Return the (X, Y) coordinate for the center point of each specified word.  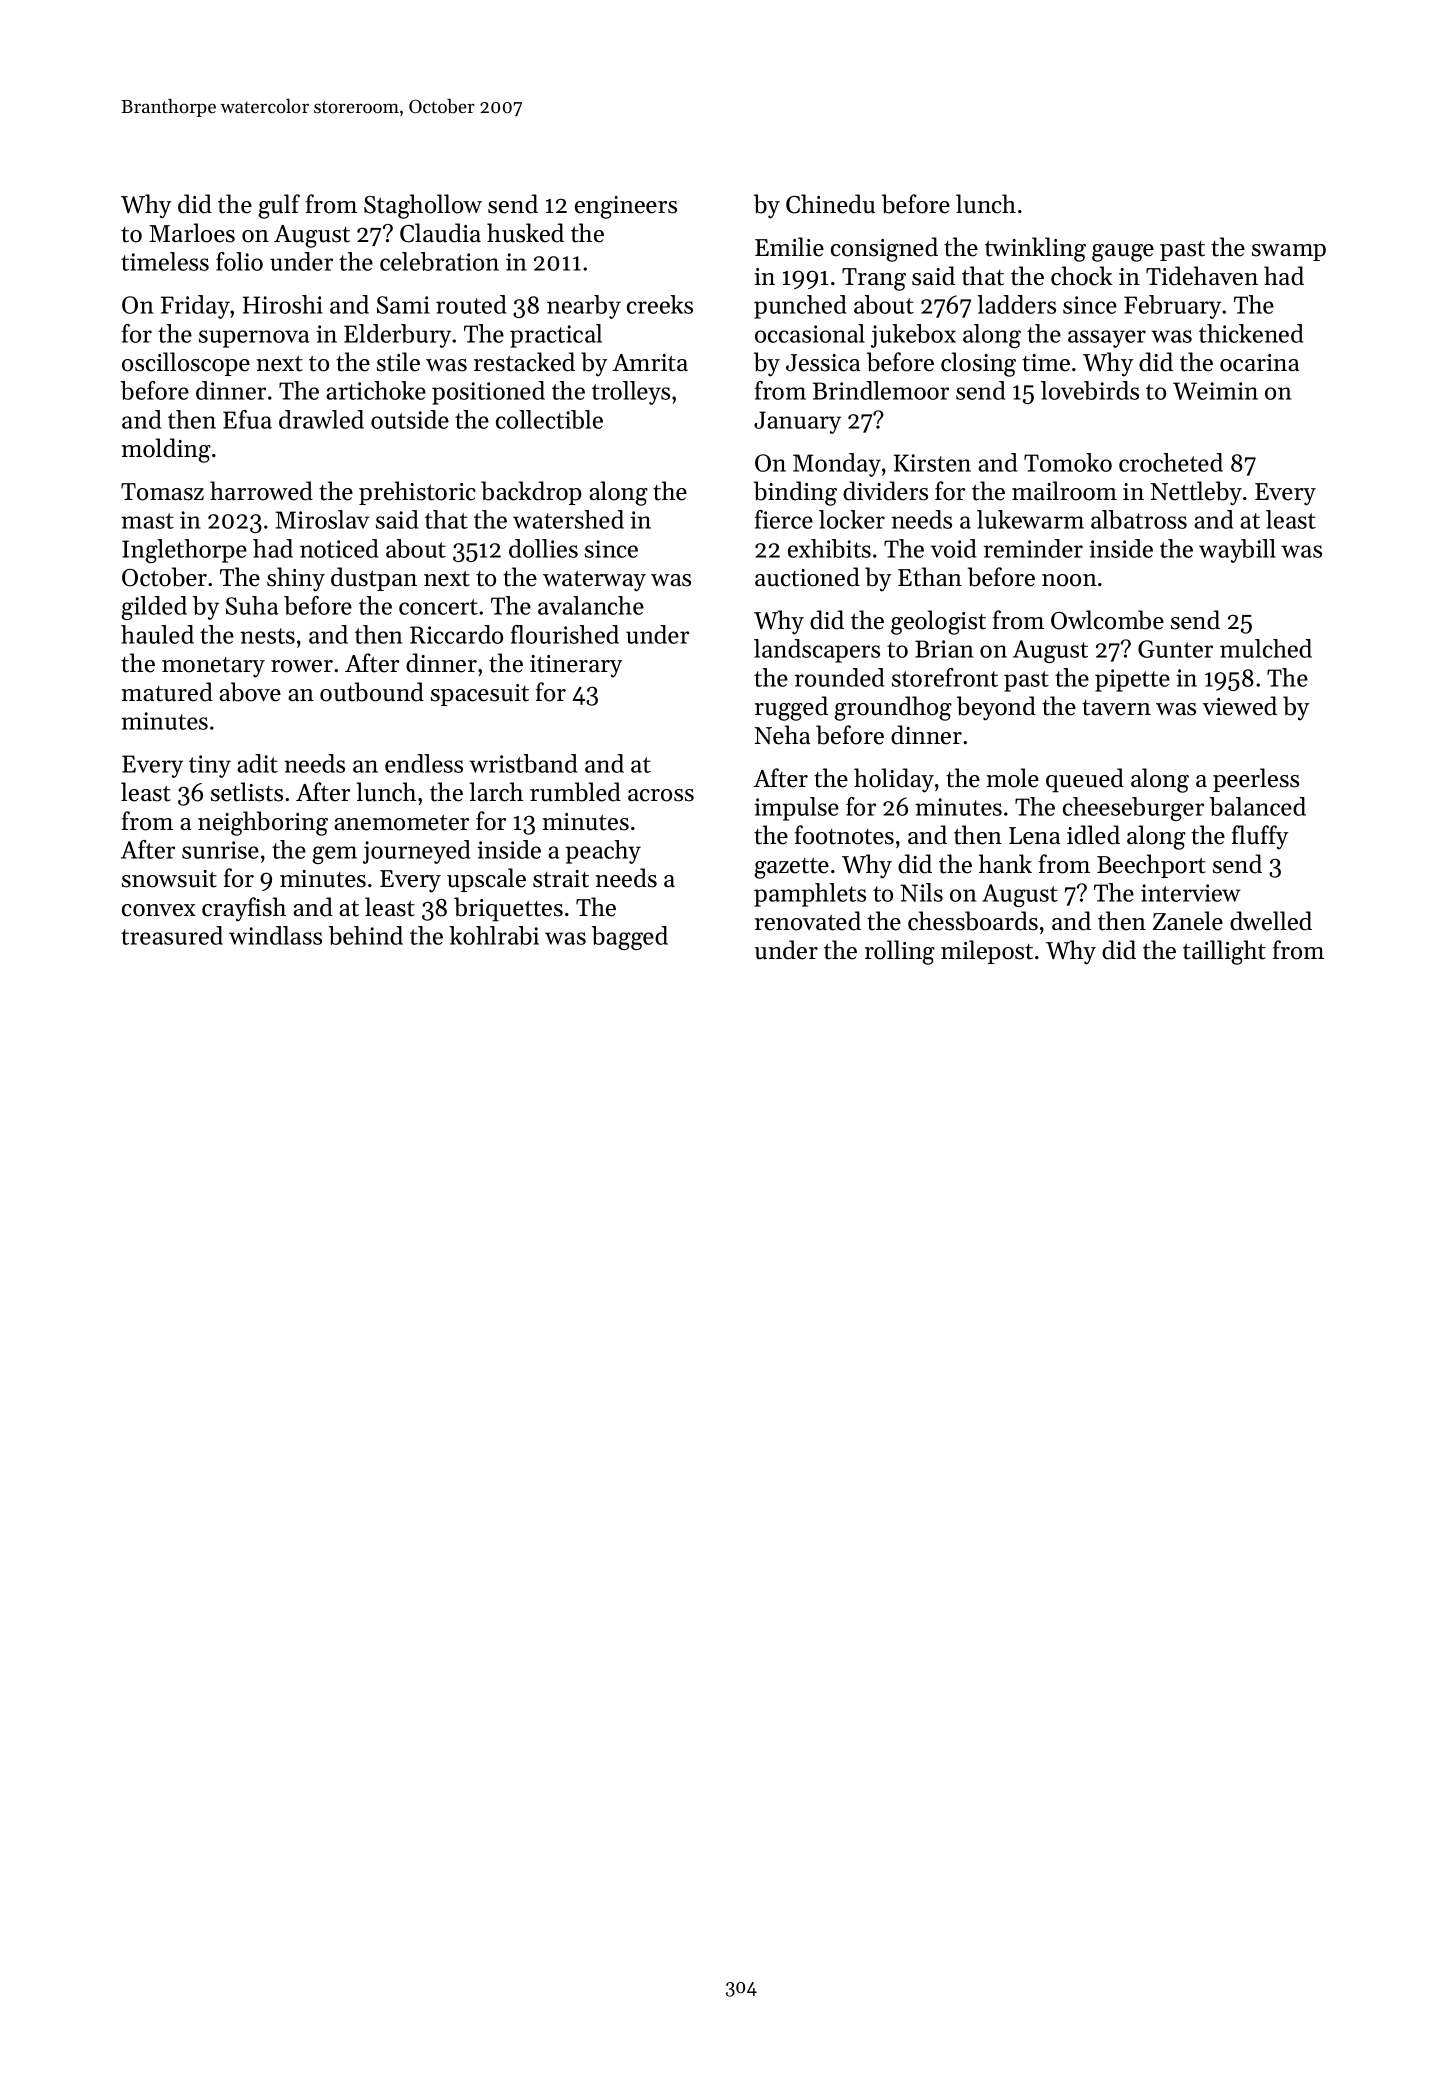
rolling (900, 952)
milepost (987, 952)
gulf (279, 206)
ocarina (1259, 363)
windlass (275, 935)
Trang (874, 279)
